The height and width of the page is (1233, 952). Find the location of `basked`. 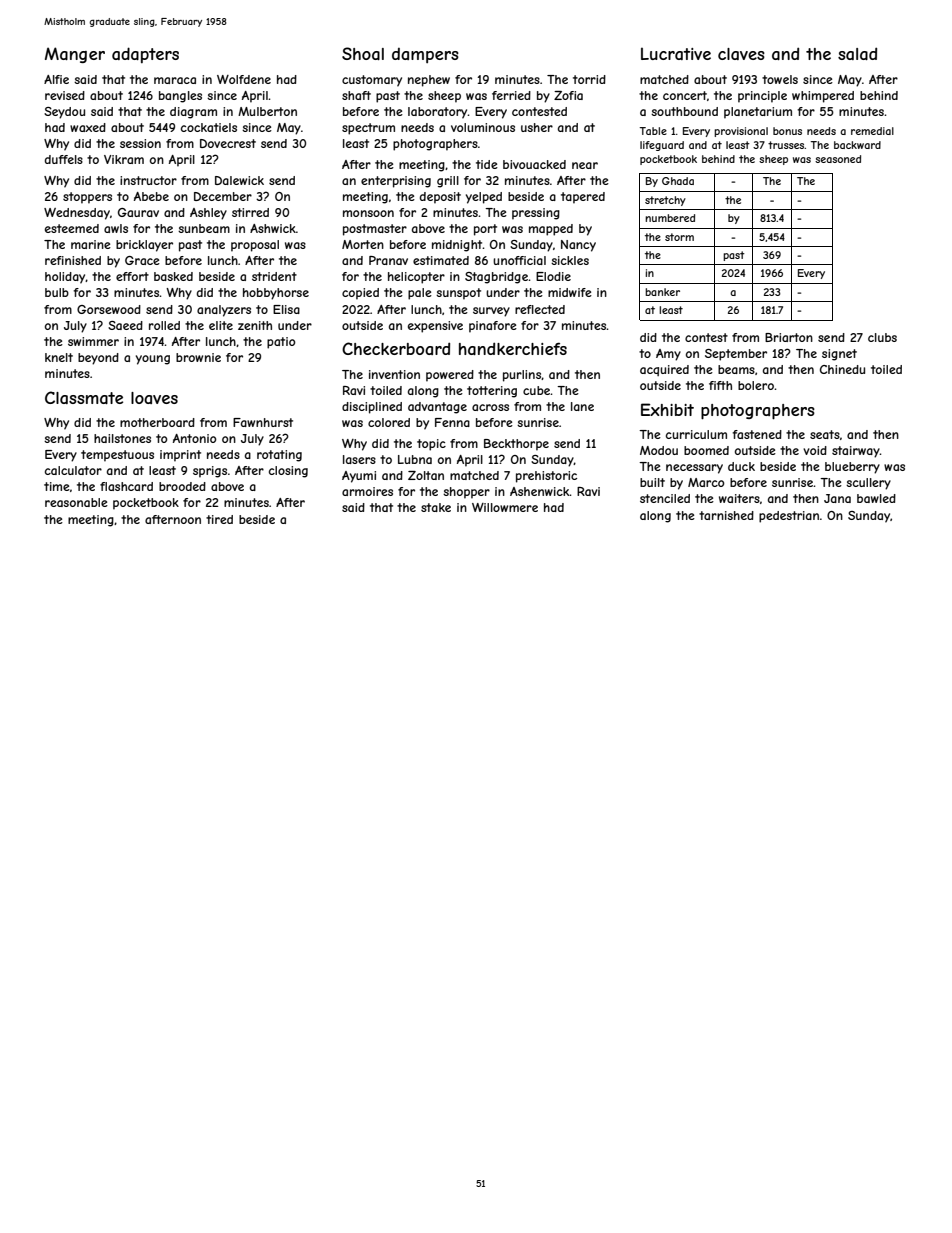

basked is located at coordinates (173, 276).
